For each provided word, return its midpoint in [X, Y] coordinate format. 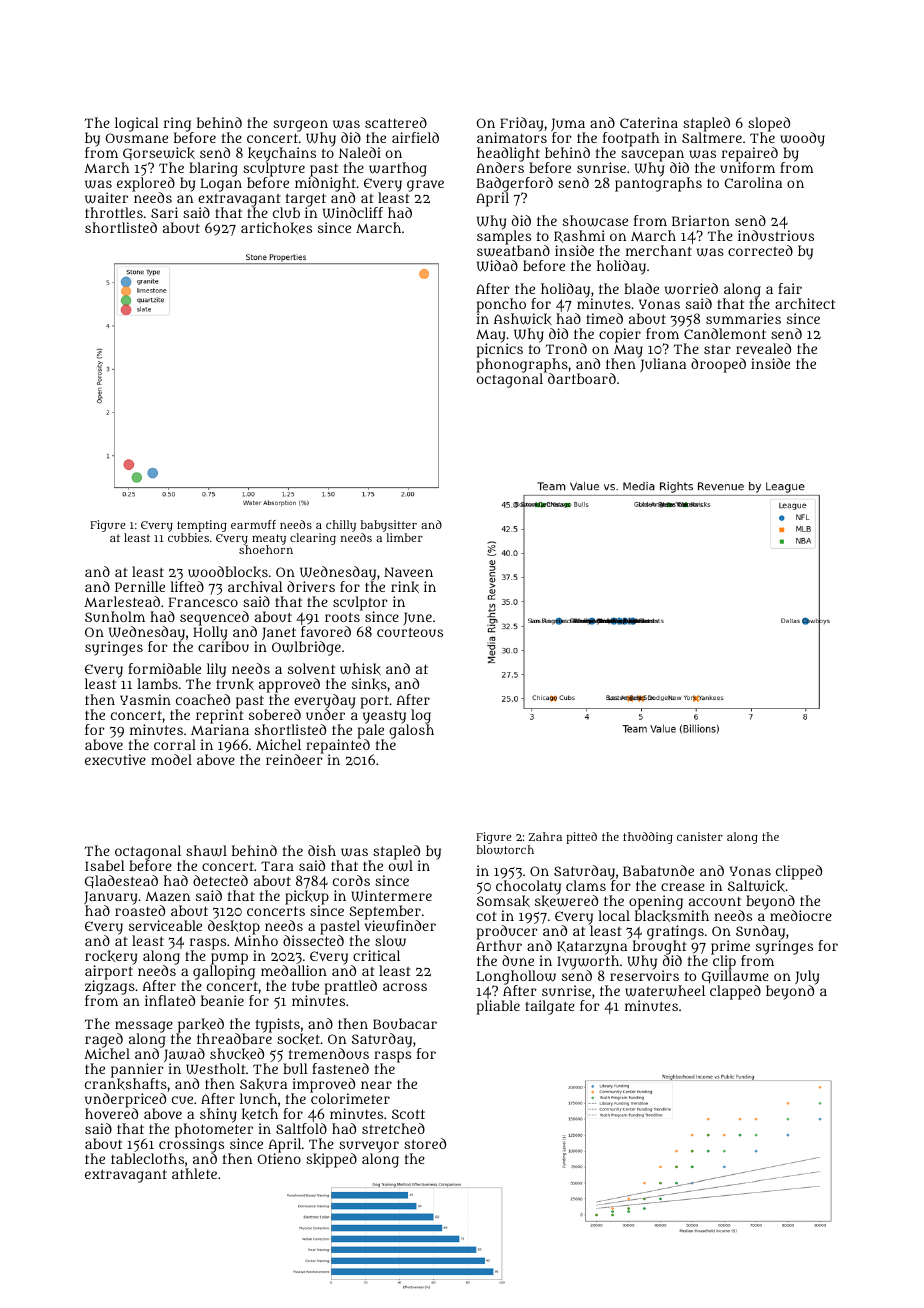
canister [700, 836]
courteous [410, 632]
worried [691, 289]
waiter [106, 198]
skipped [331, 1160]
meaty [269, 540]
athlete [194, 1173]
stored [425, 1143]
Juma [568, 124]
